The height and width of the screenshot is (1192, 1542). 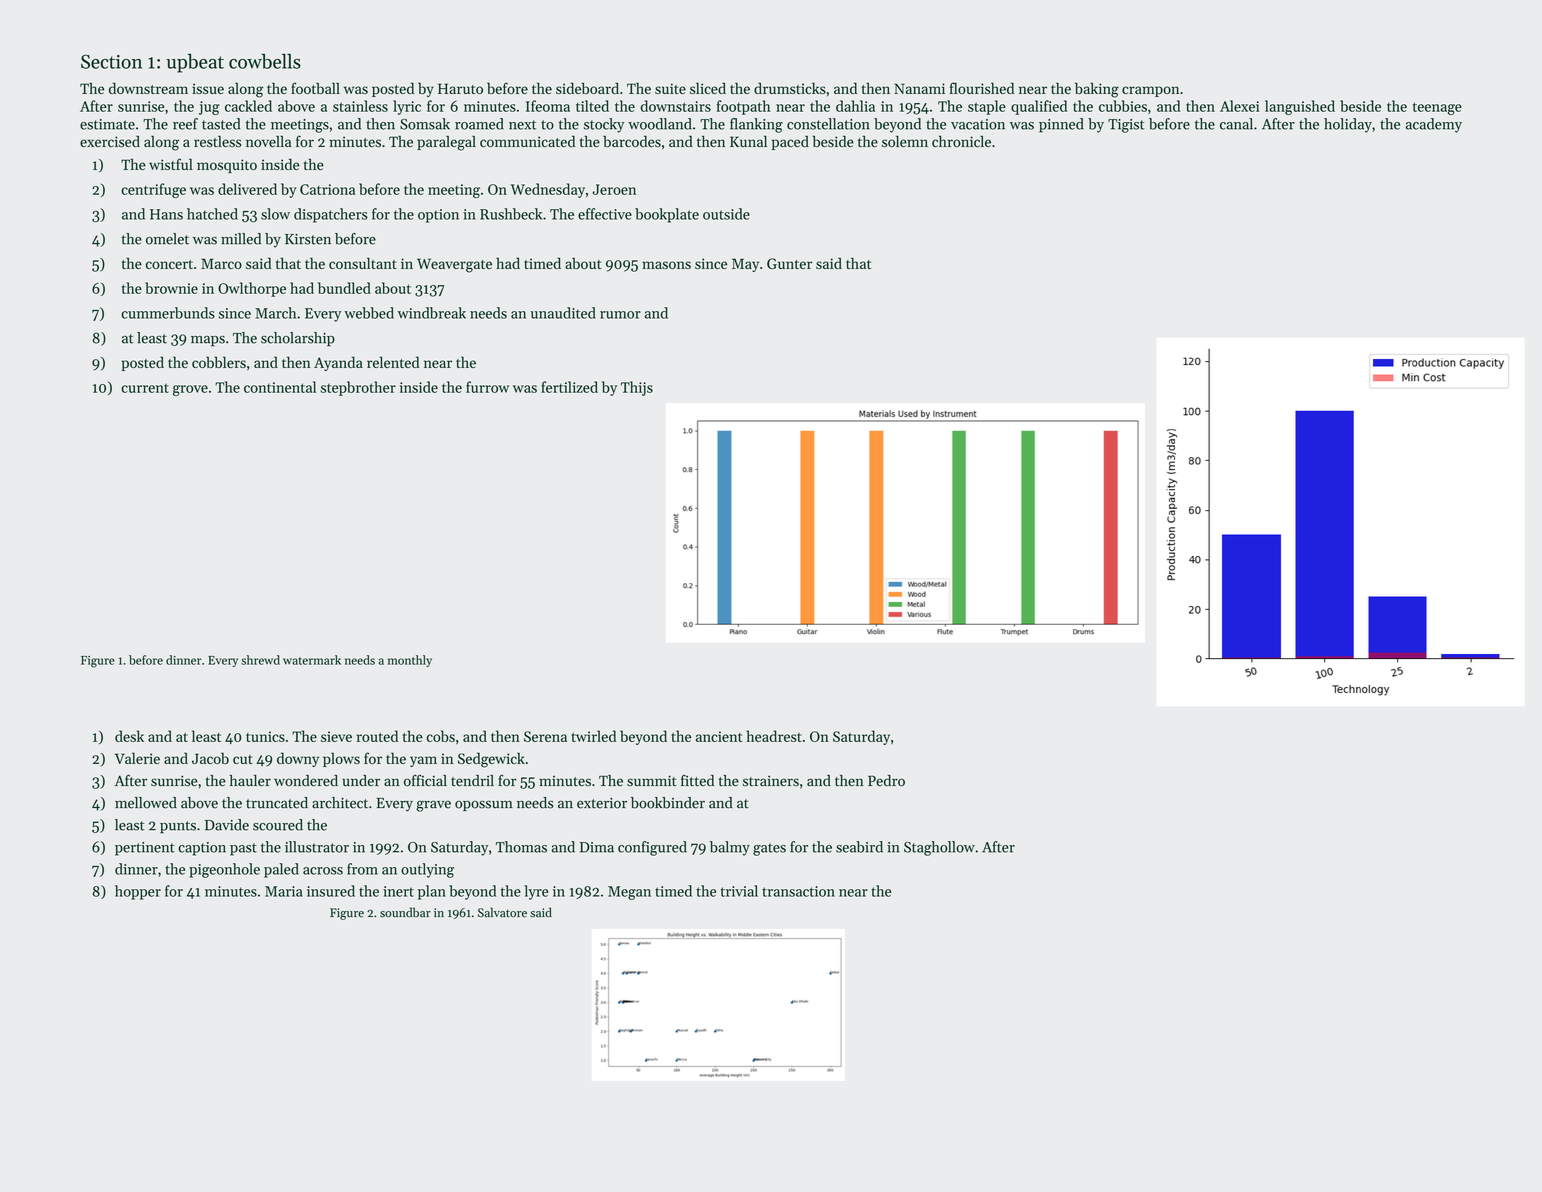 What do you see at coordinates (798, 891) in the screenshot?
I see `transaction` at bounding box center [798, 891].
